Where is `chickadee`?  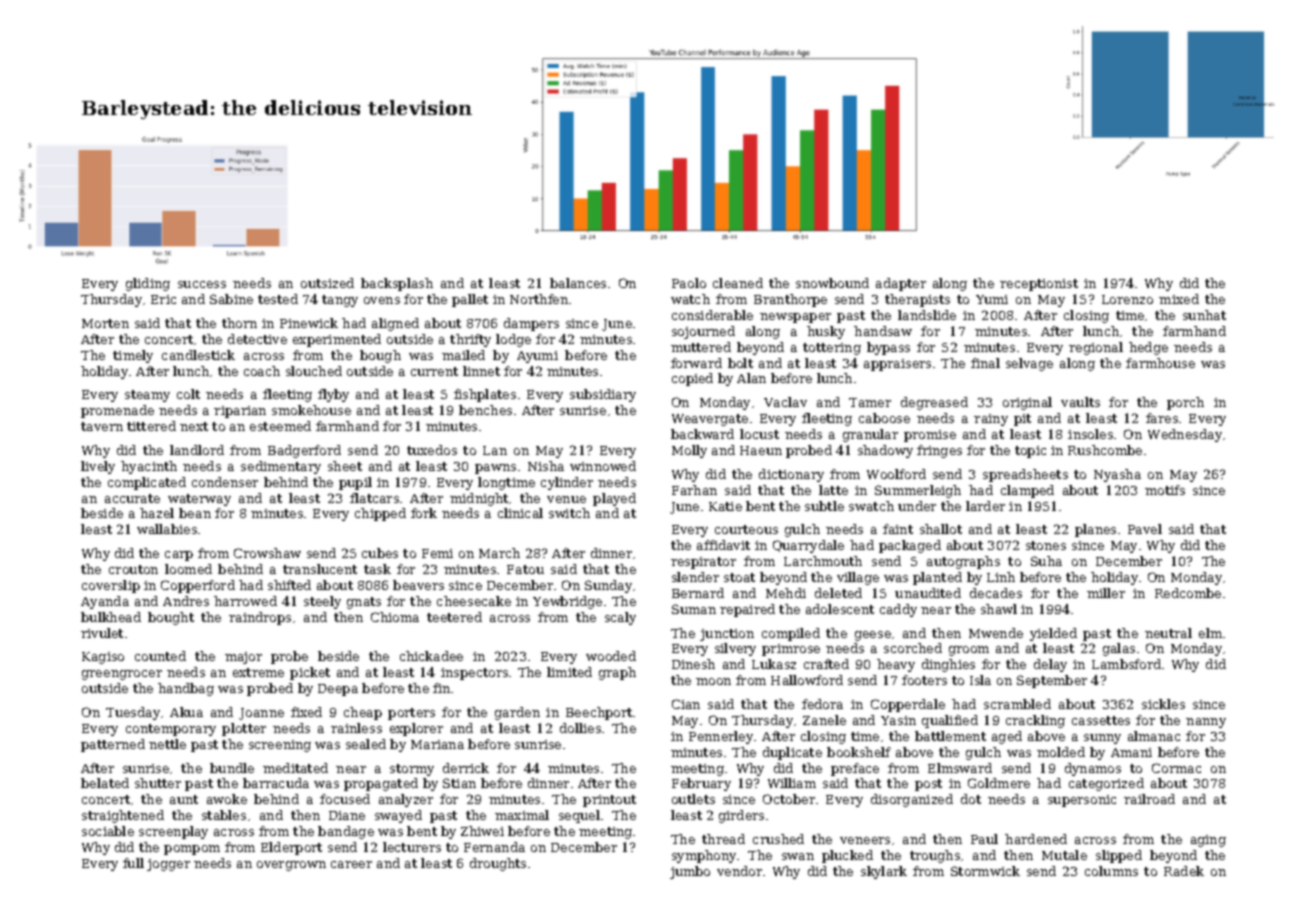 chickadee is located at coordinates (431, 656).
